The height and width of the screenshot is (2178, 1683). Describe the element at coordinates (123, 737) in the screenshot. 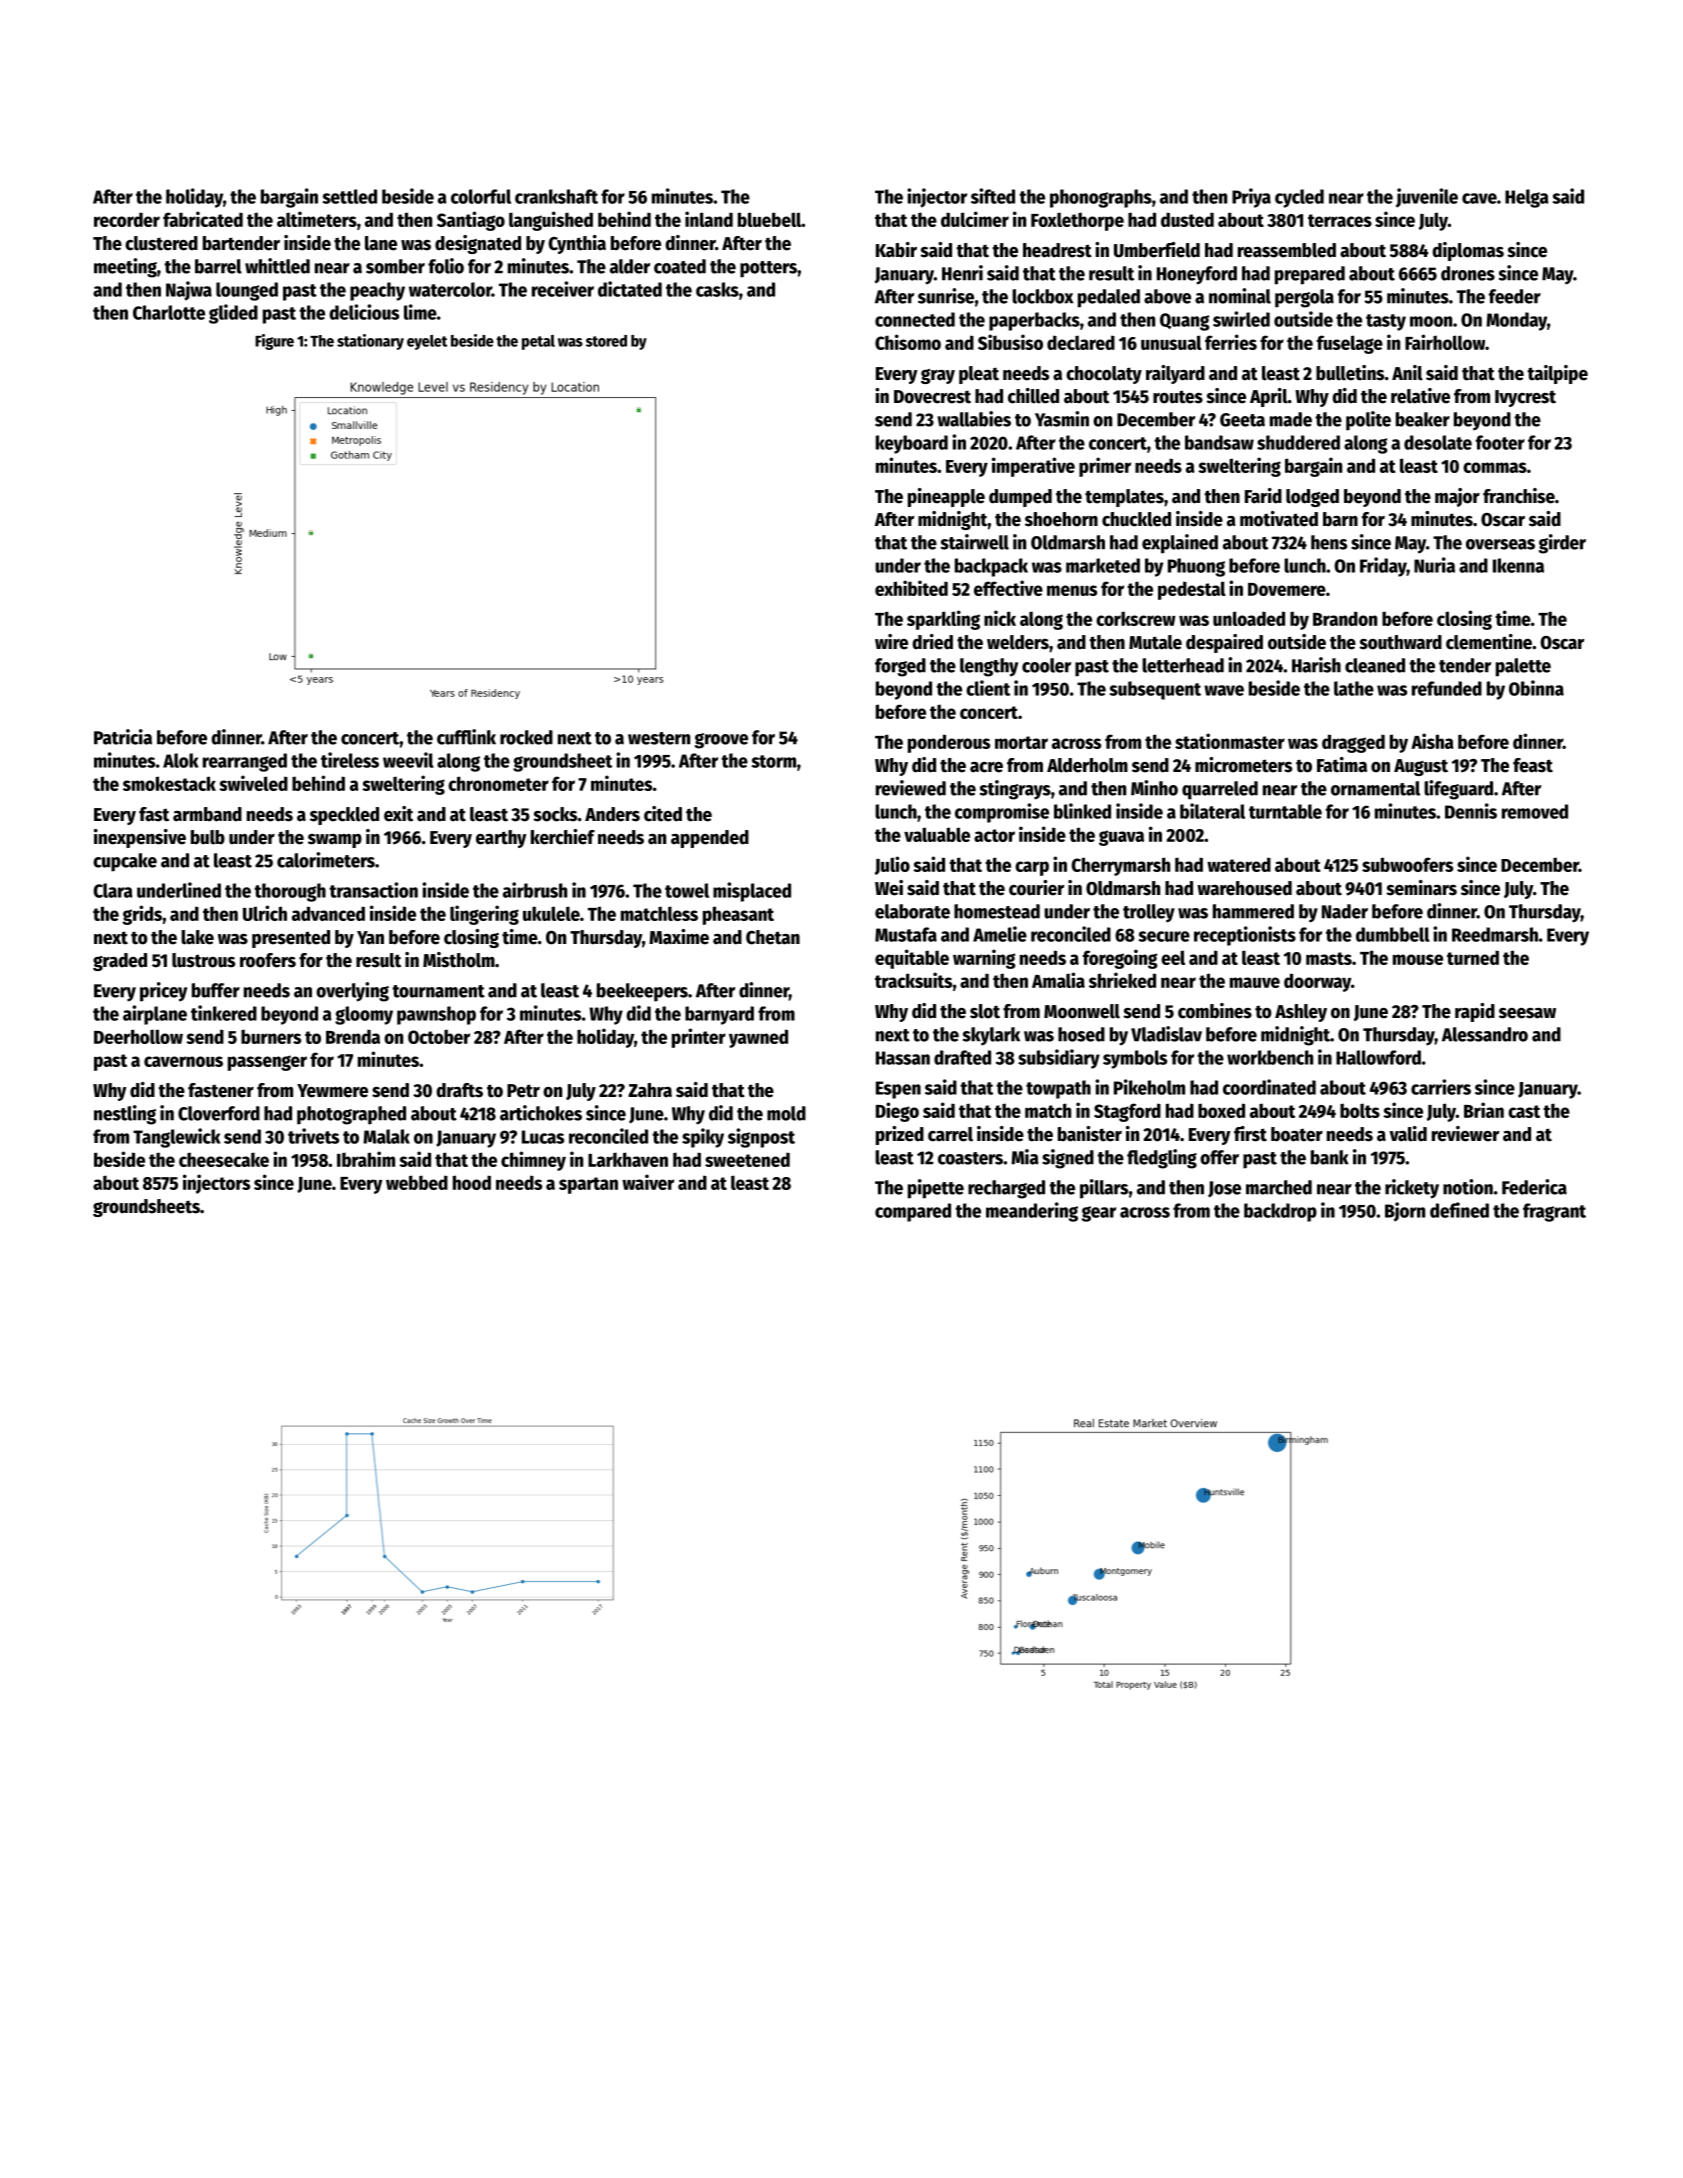

I see `Patricia` at that location.
